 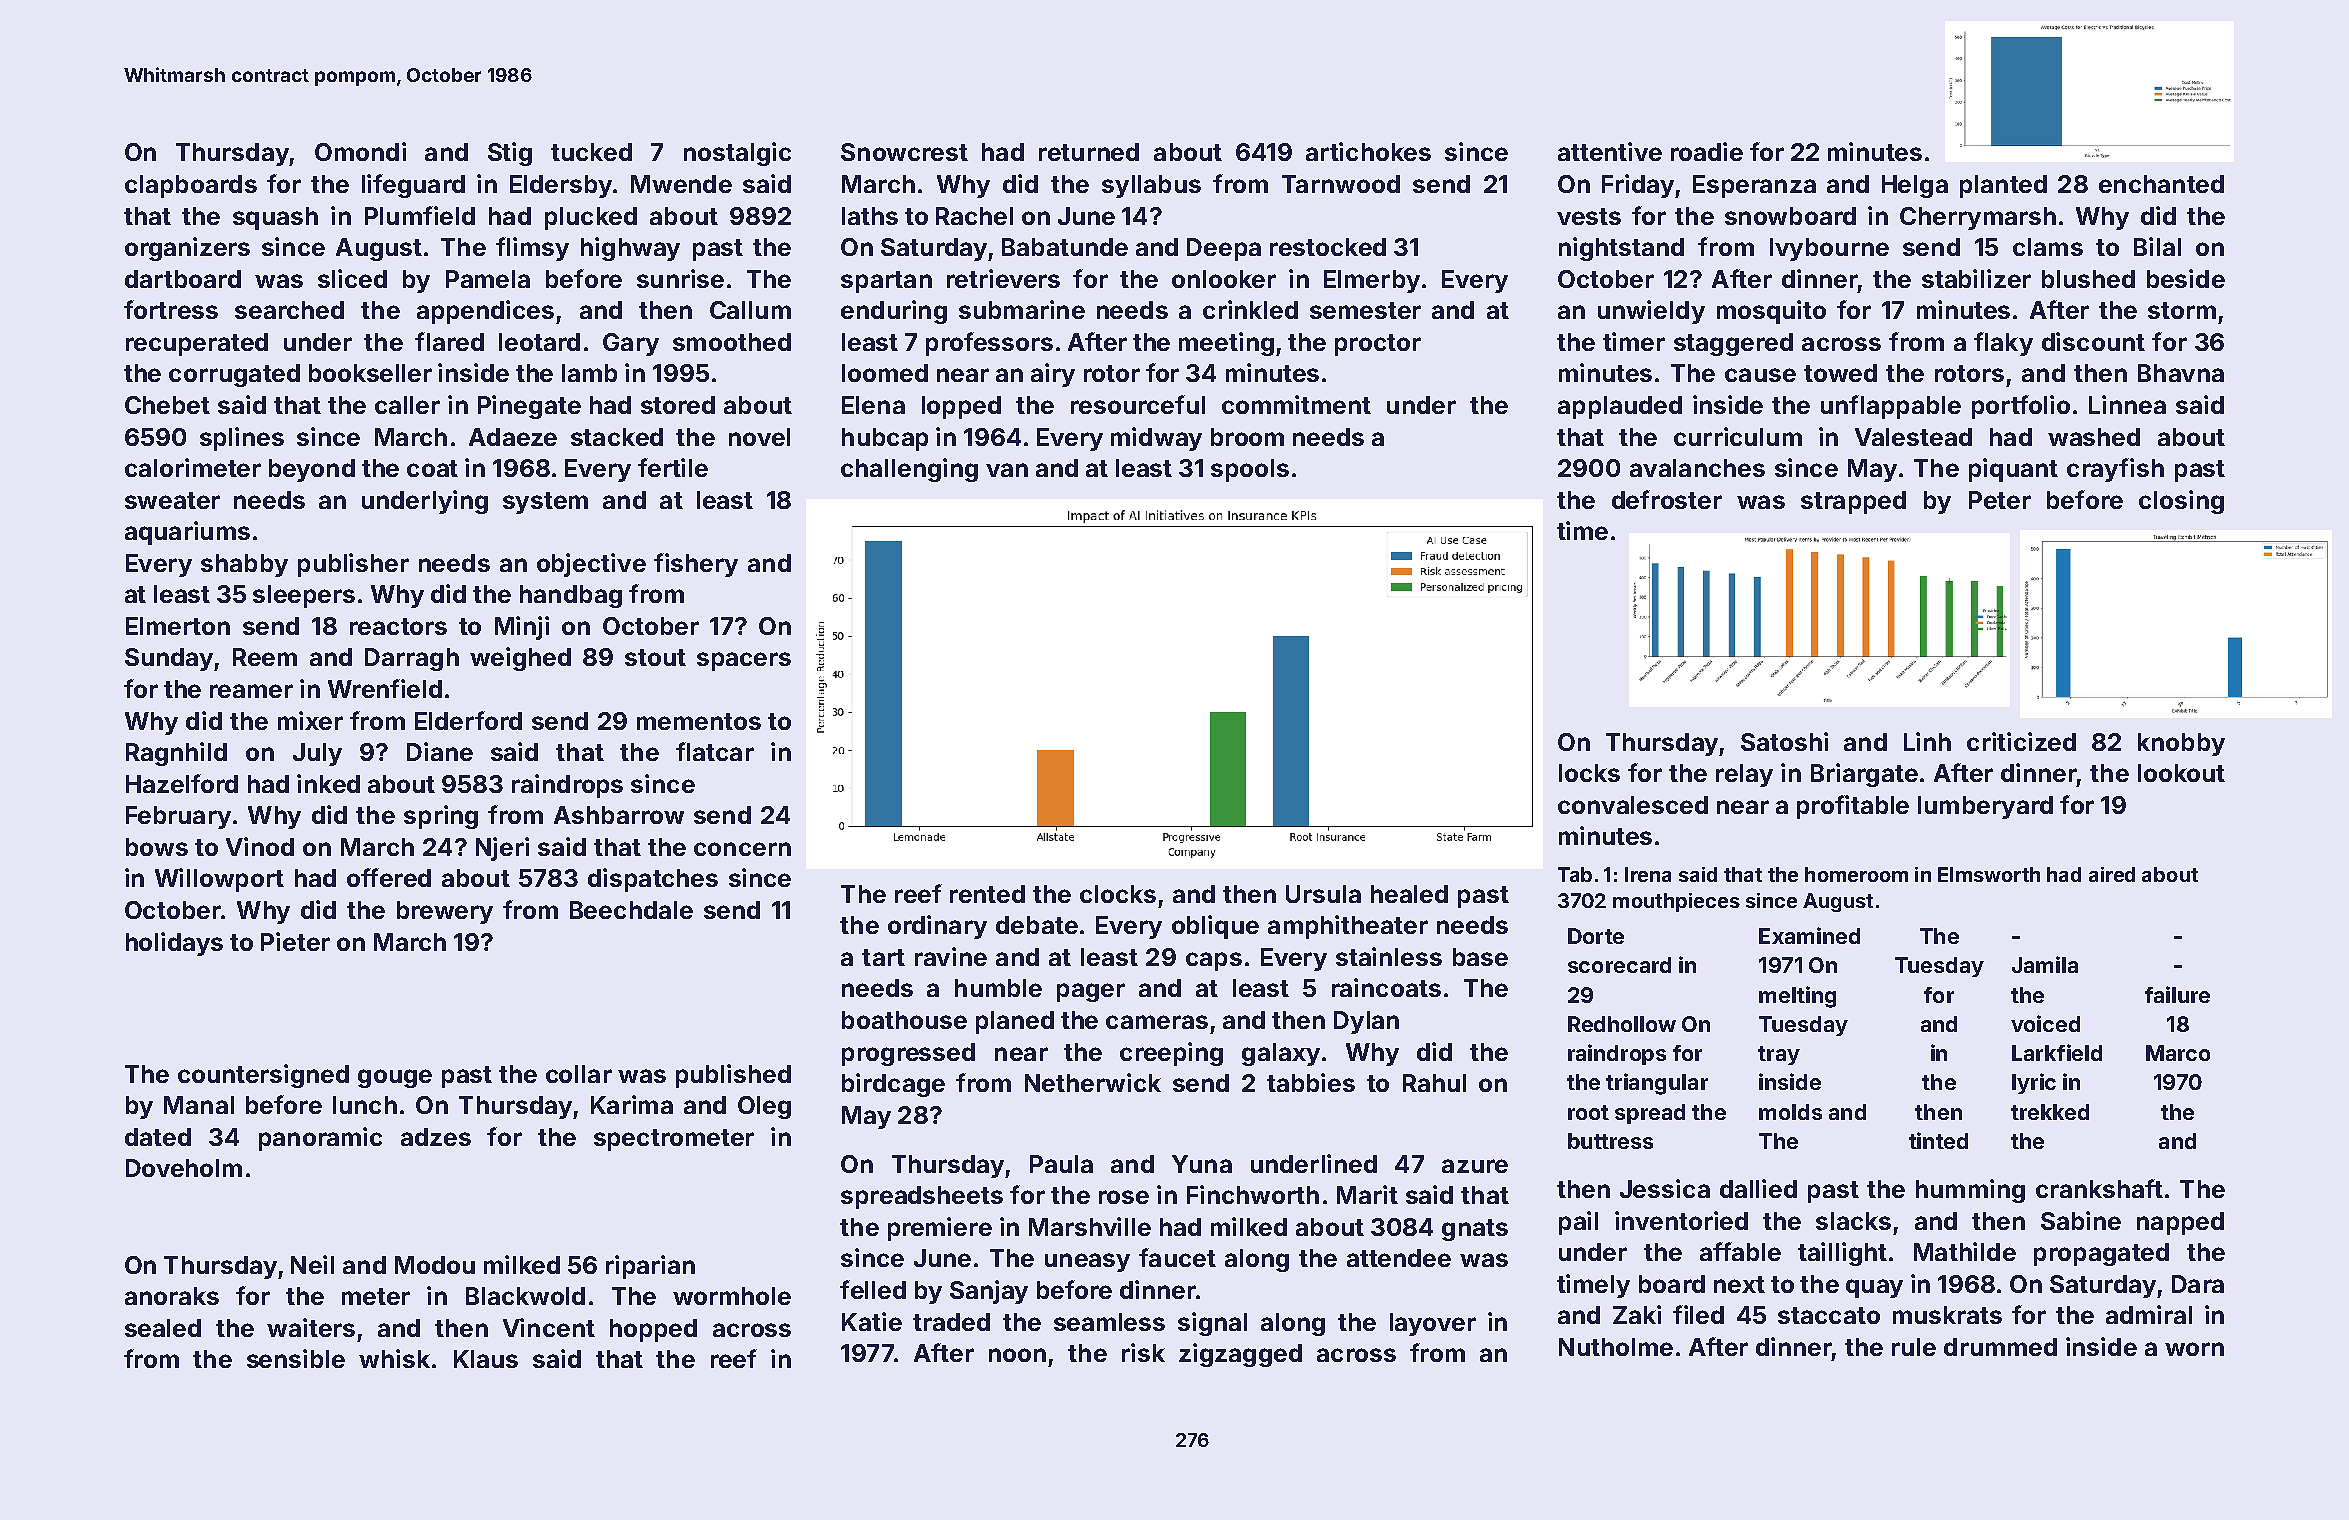 I want to click on Peter, so click(x=2000, y=500).
